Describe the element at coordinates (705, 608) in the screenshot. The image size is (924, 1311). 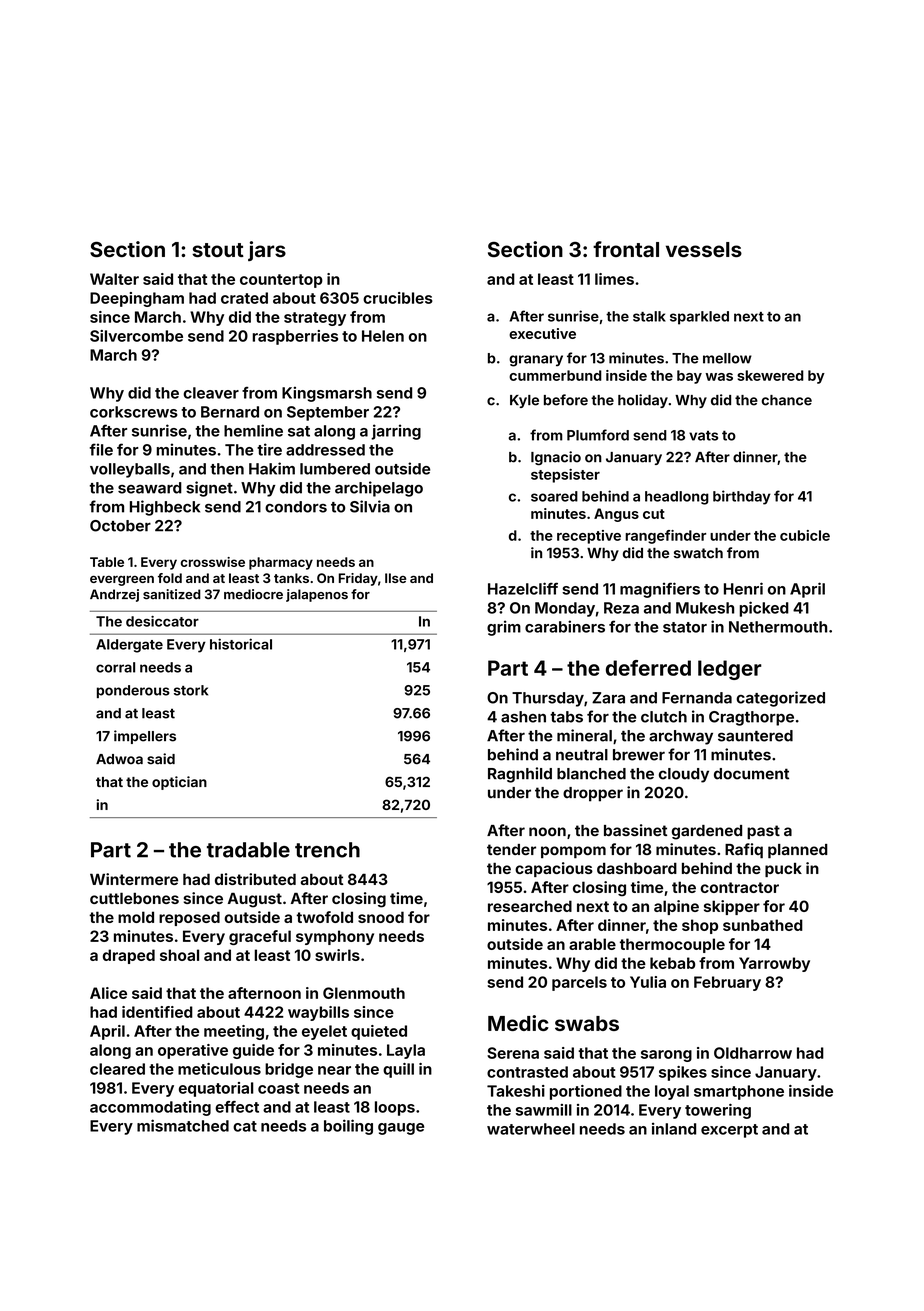
I see `Mukesh` at that location.
